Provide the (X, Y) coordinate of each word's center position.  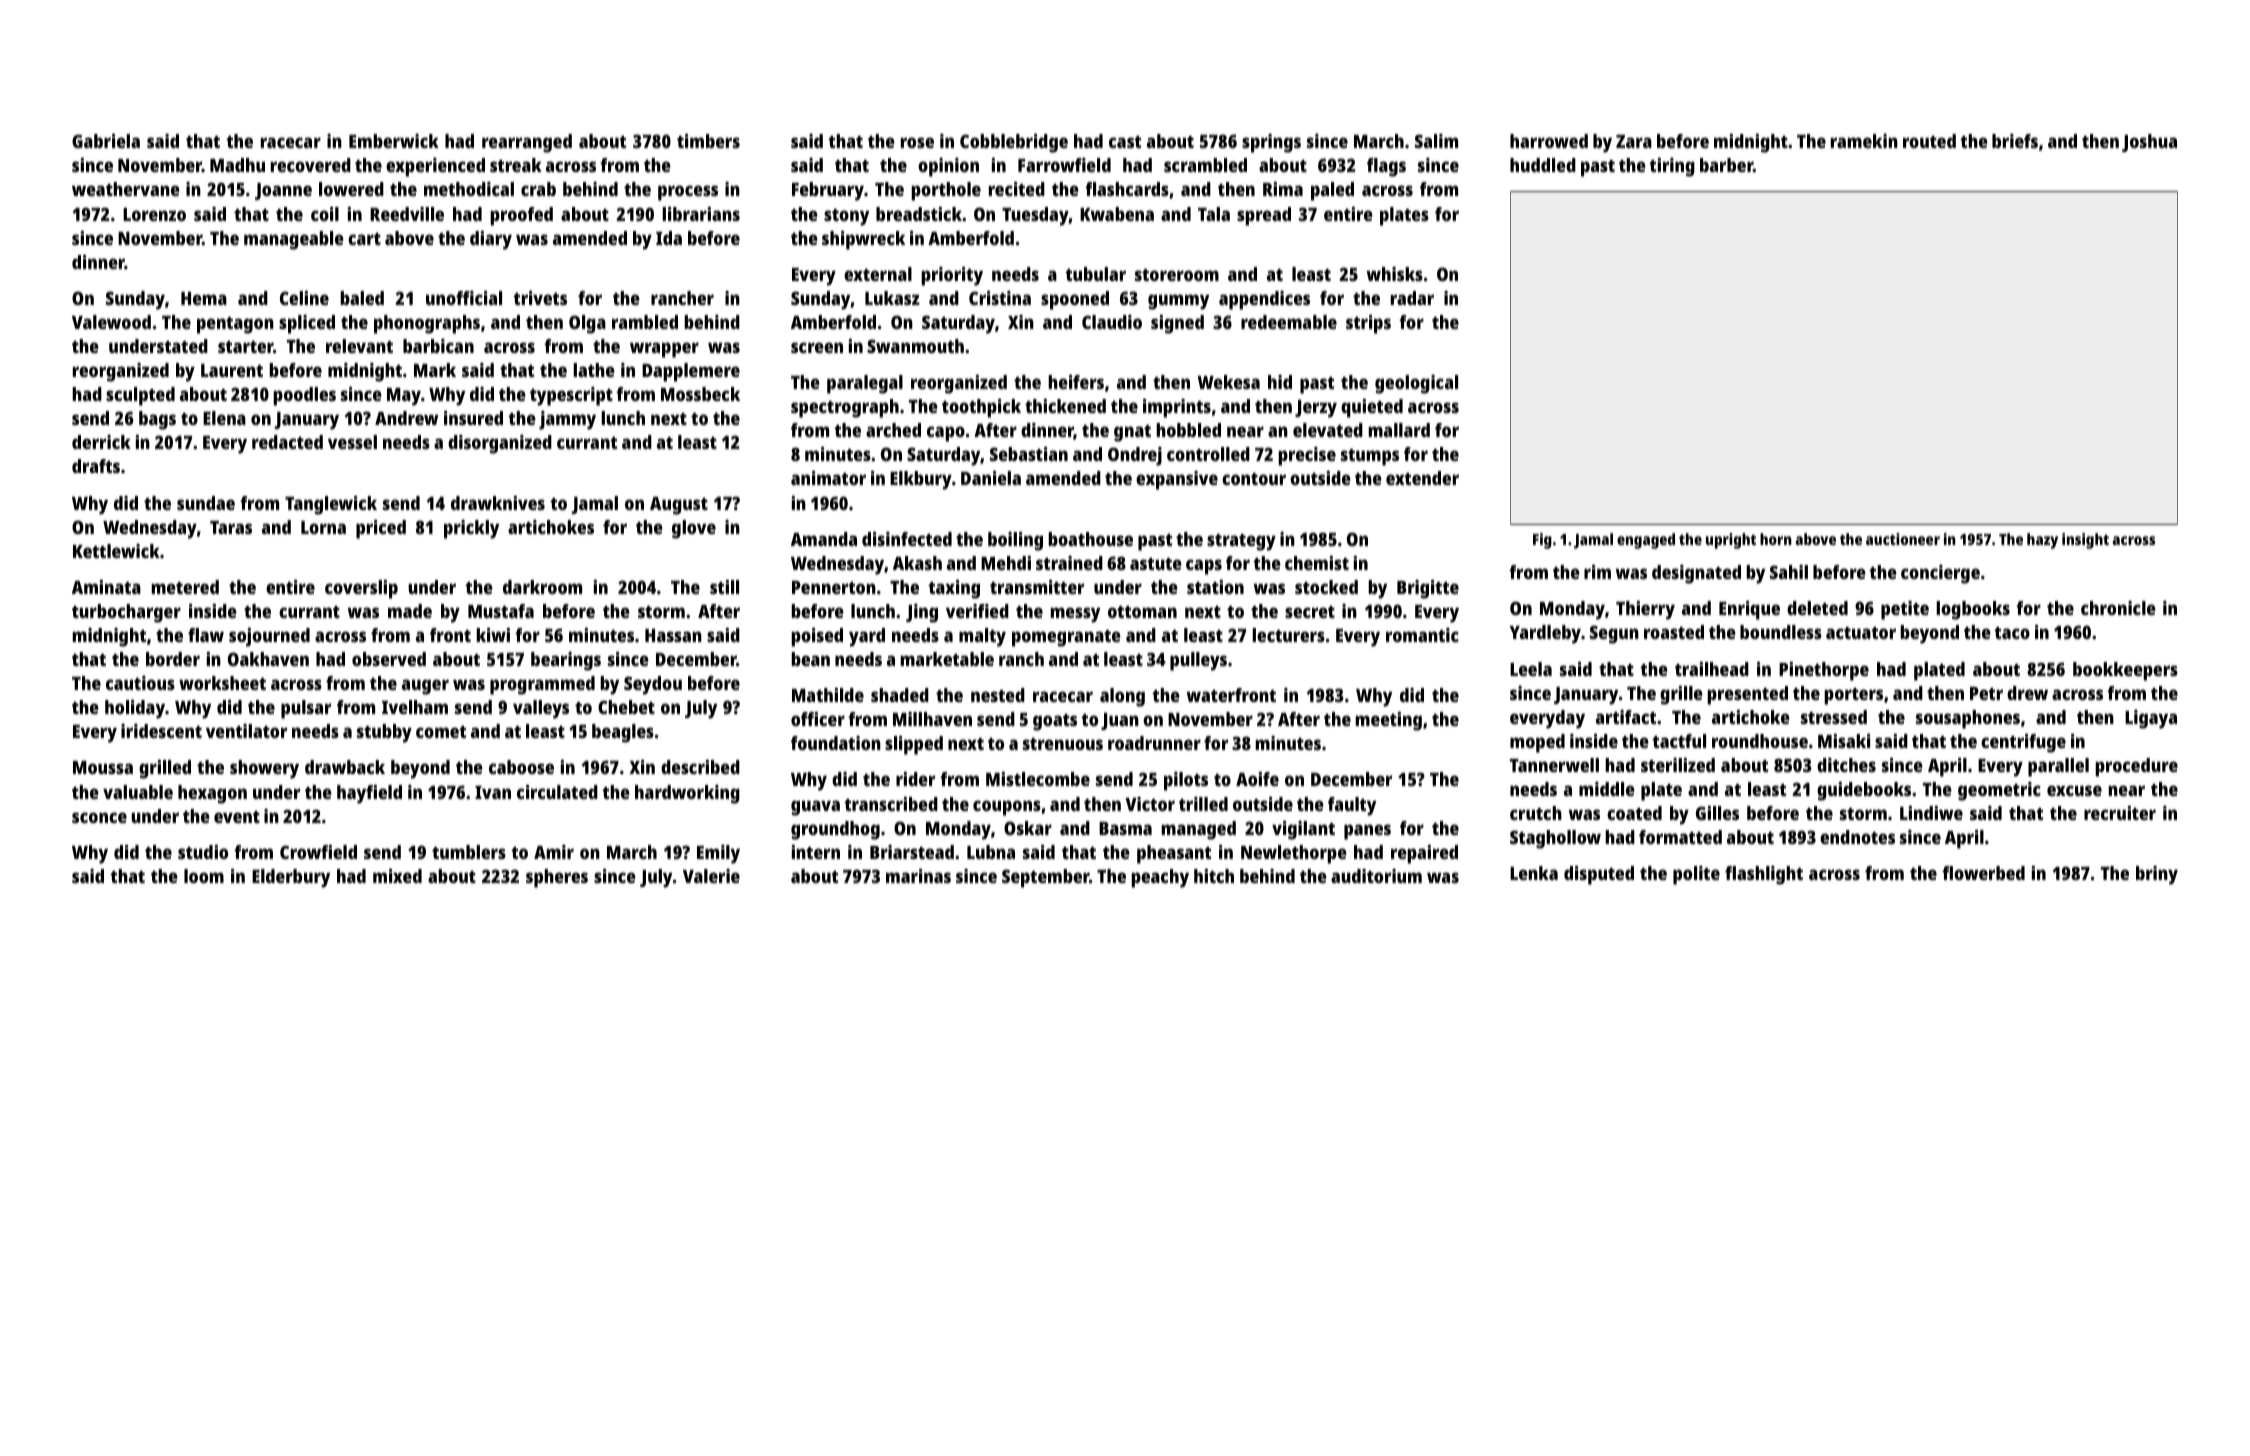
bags (157, 420)
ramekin (1864, 141)
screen (817, 347)
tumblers (469, 852)
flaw (206, 635)
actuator (1861, 633)
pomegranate (1066, 638)
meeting (1388, 721)
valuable (138, 792)
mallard (1399, 430)
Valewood (111, 322)
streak (516, 165)
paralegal (865, 384)
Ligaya (2151, 719)
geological (1416, 384)
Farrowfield (1064, 165)
